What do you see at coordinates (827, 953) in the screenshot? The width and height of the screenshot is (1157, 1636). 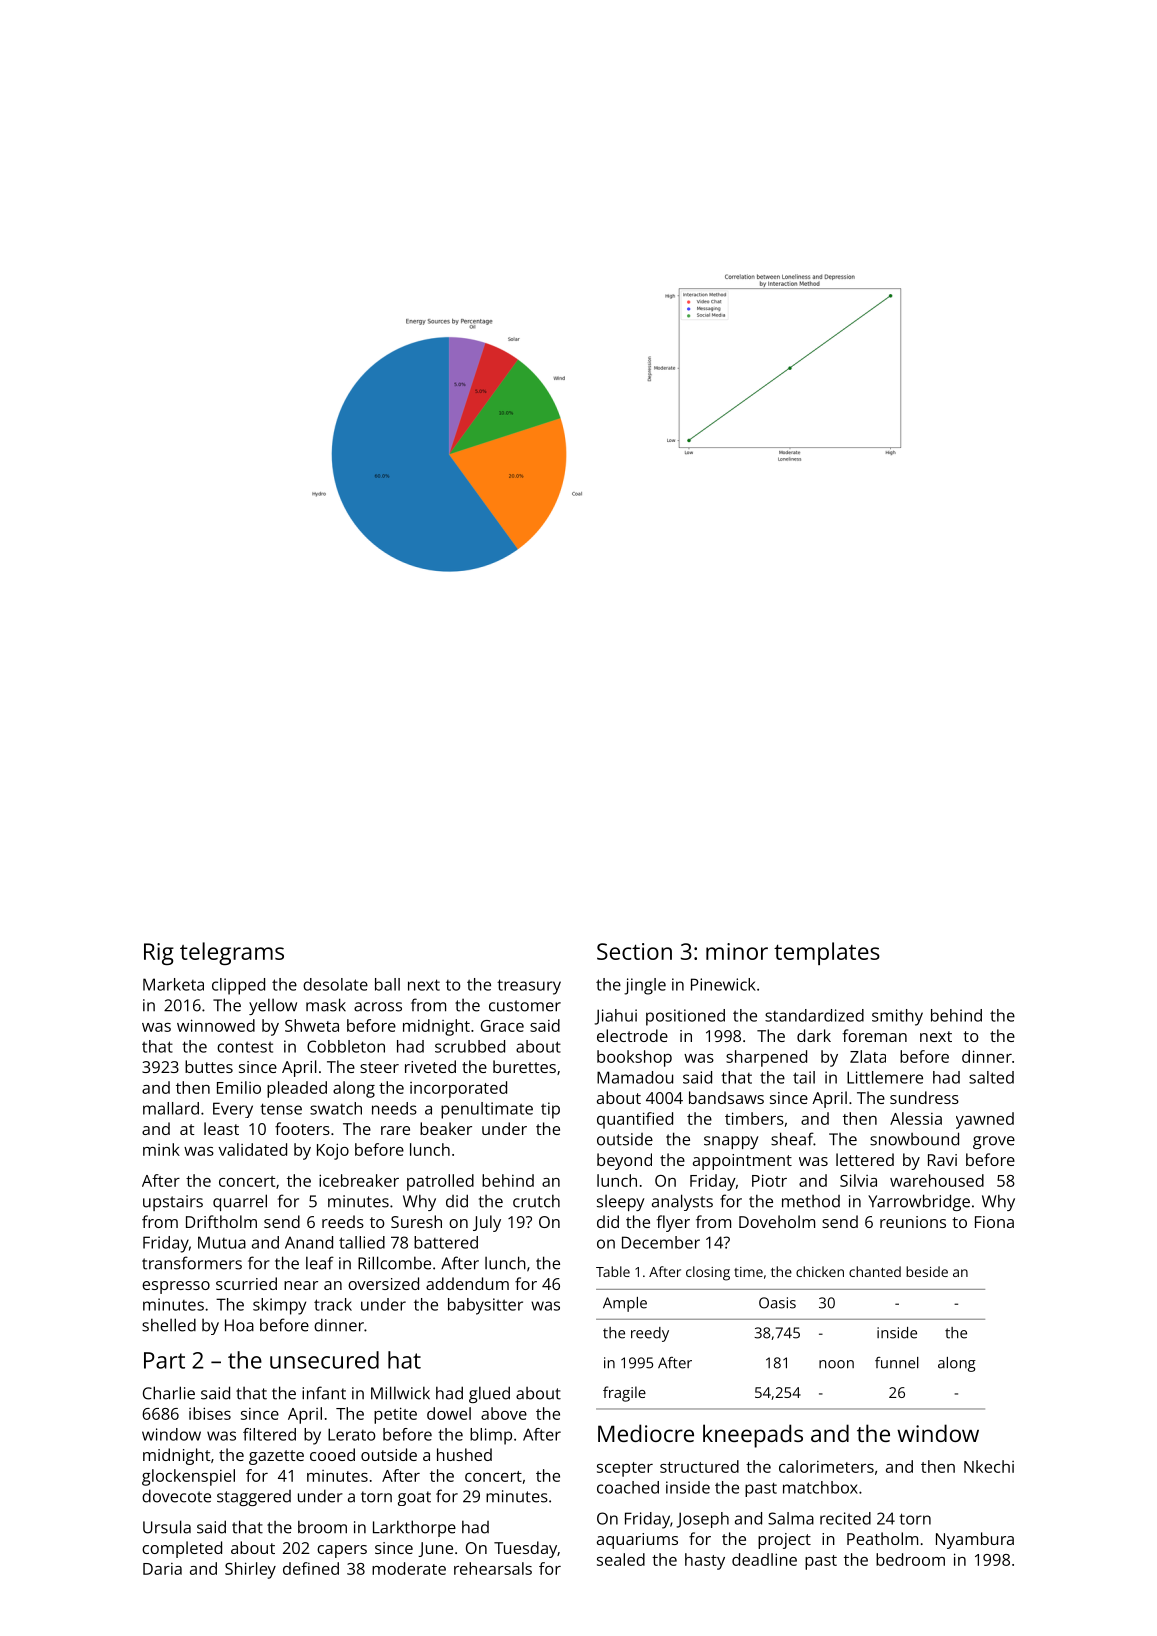 I see `templates` at bounding box center [827, 953].
